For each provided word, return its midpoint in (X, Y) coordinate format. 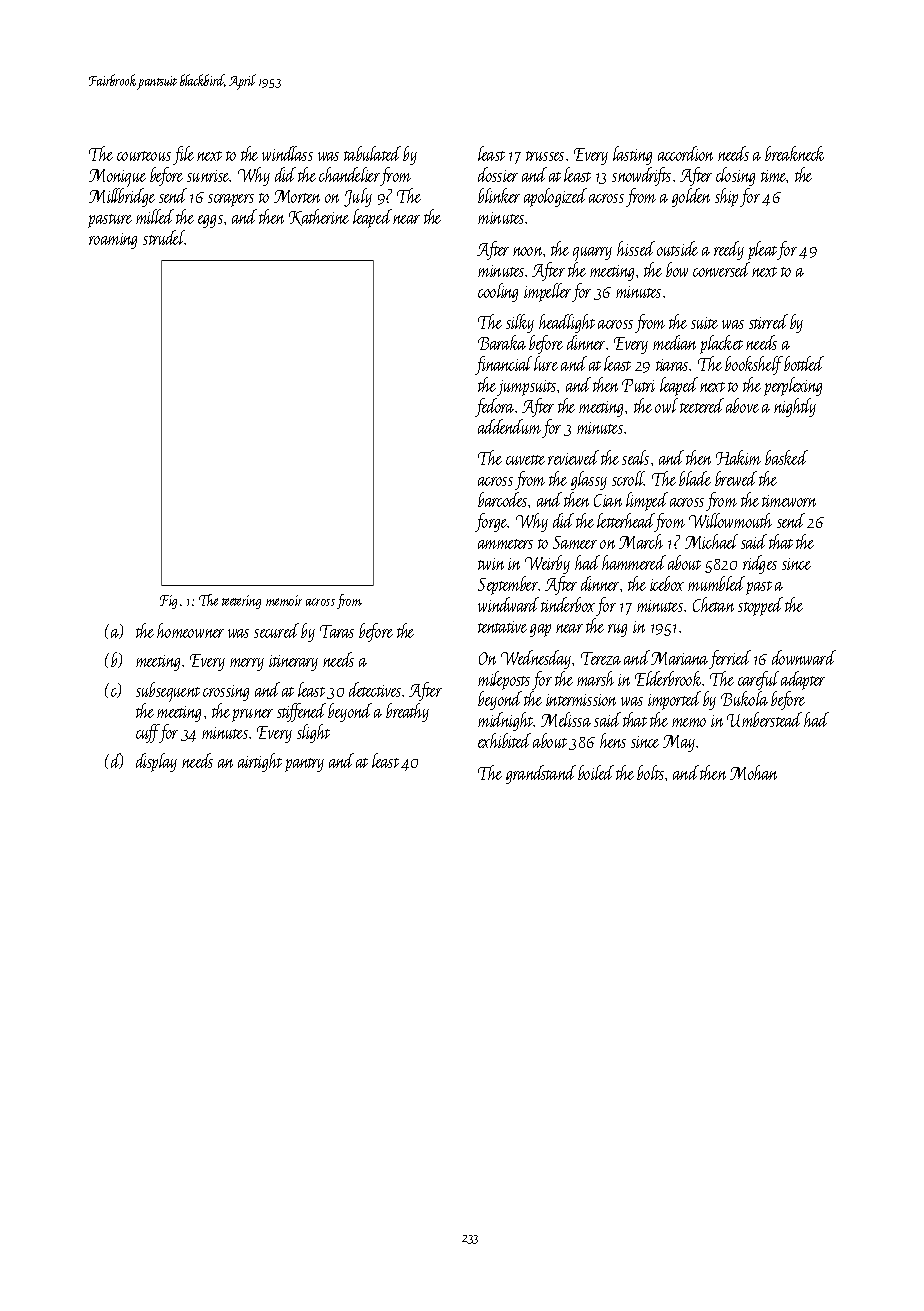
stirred (768, 321)
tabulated (372, 153)
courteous (144, 156)
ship (726, 197)
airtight (260, 762)
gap (540, 630)
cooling (498, 292)
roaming (113, 241)
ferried (730, 659)
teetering (241, 602)
